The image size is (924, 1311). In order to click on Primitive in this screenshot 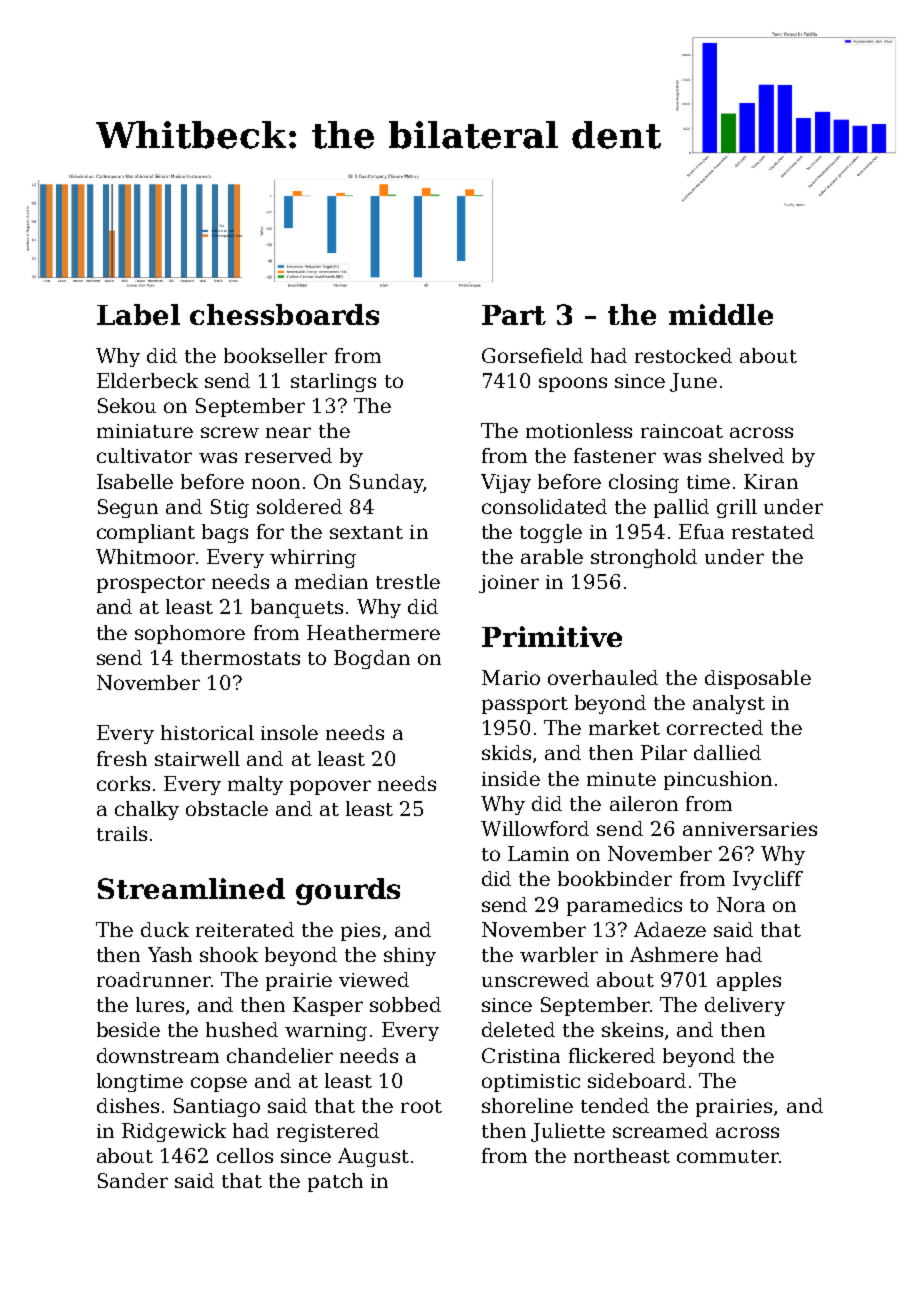, I will do `click(552, 636)`.
